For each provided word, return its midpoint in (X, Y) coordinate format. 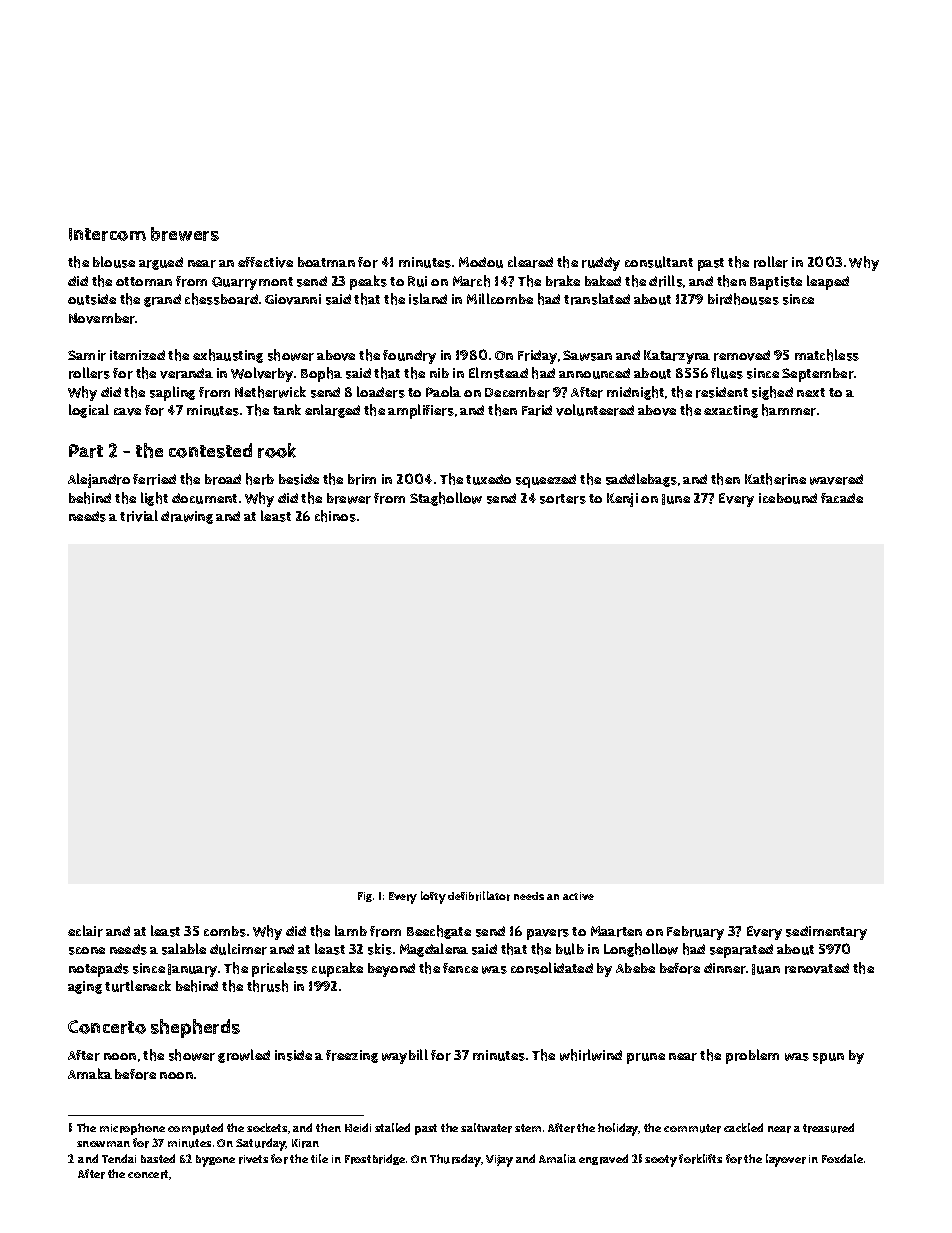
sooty (661, 1161)
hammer (789, 410)
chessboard (221, 299)
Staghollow (446, 499)
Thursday (455, 1160)
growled (244, 1056)
